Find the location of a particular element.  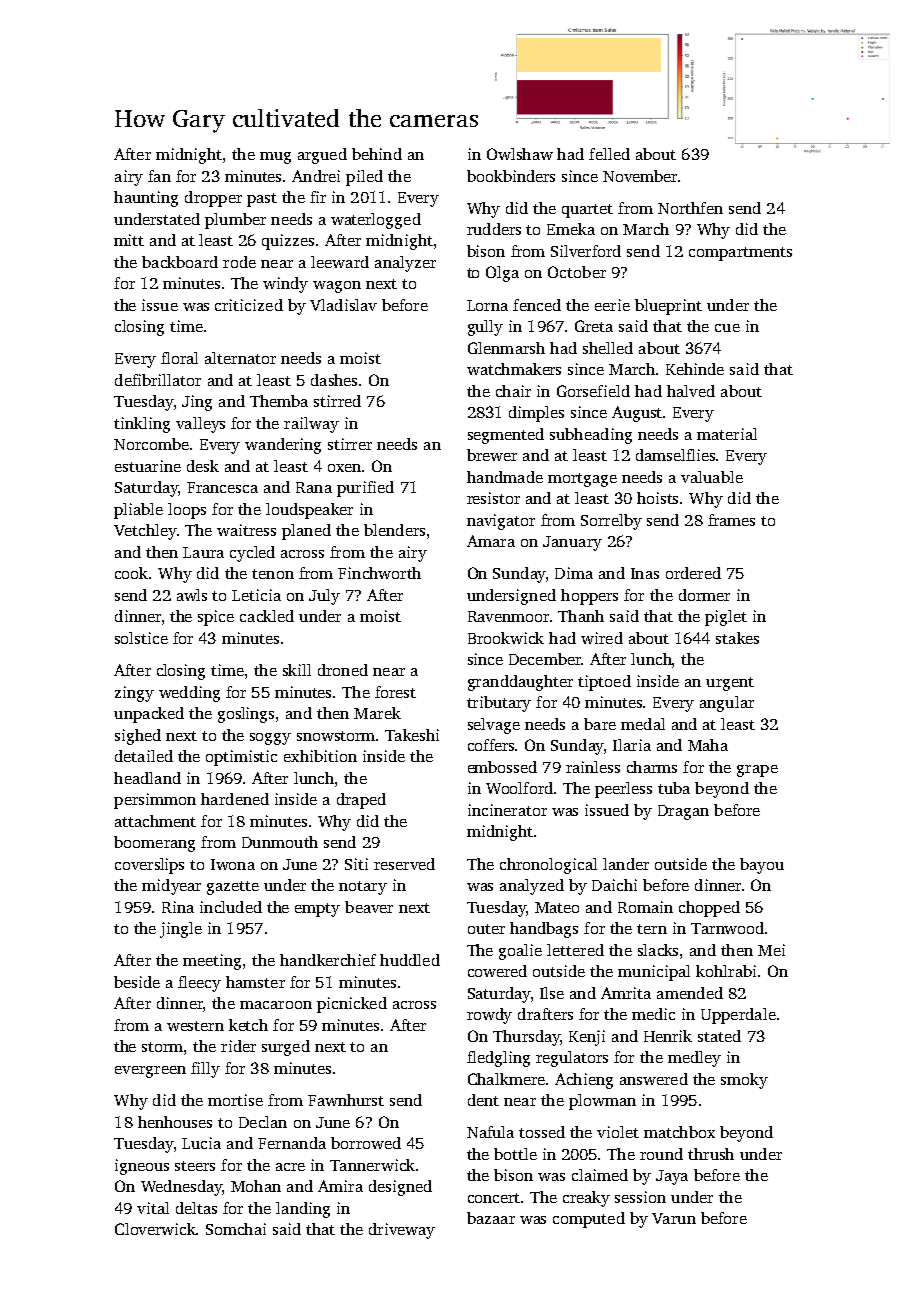

answered is located at coordinates (654, 1079).
